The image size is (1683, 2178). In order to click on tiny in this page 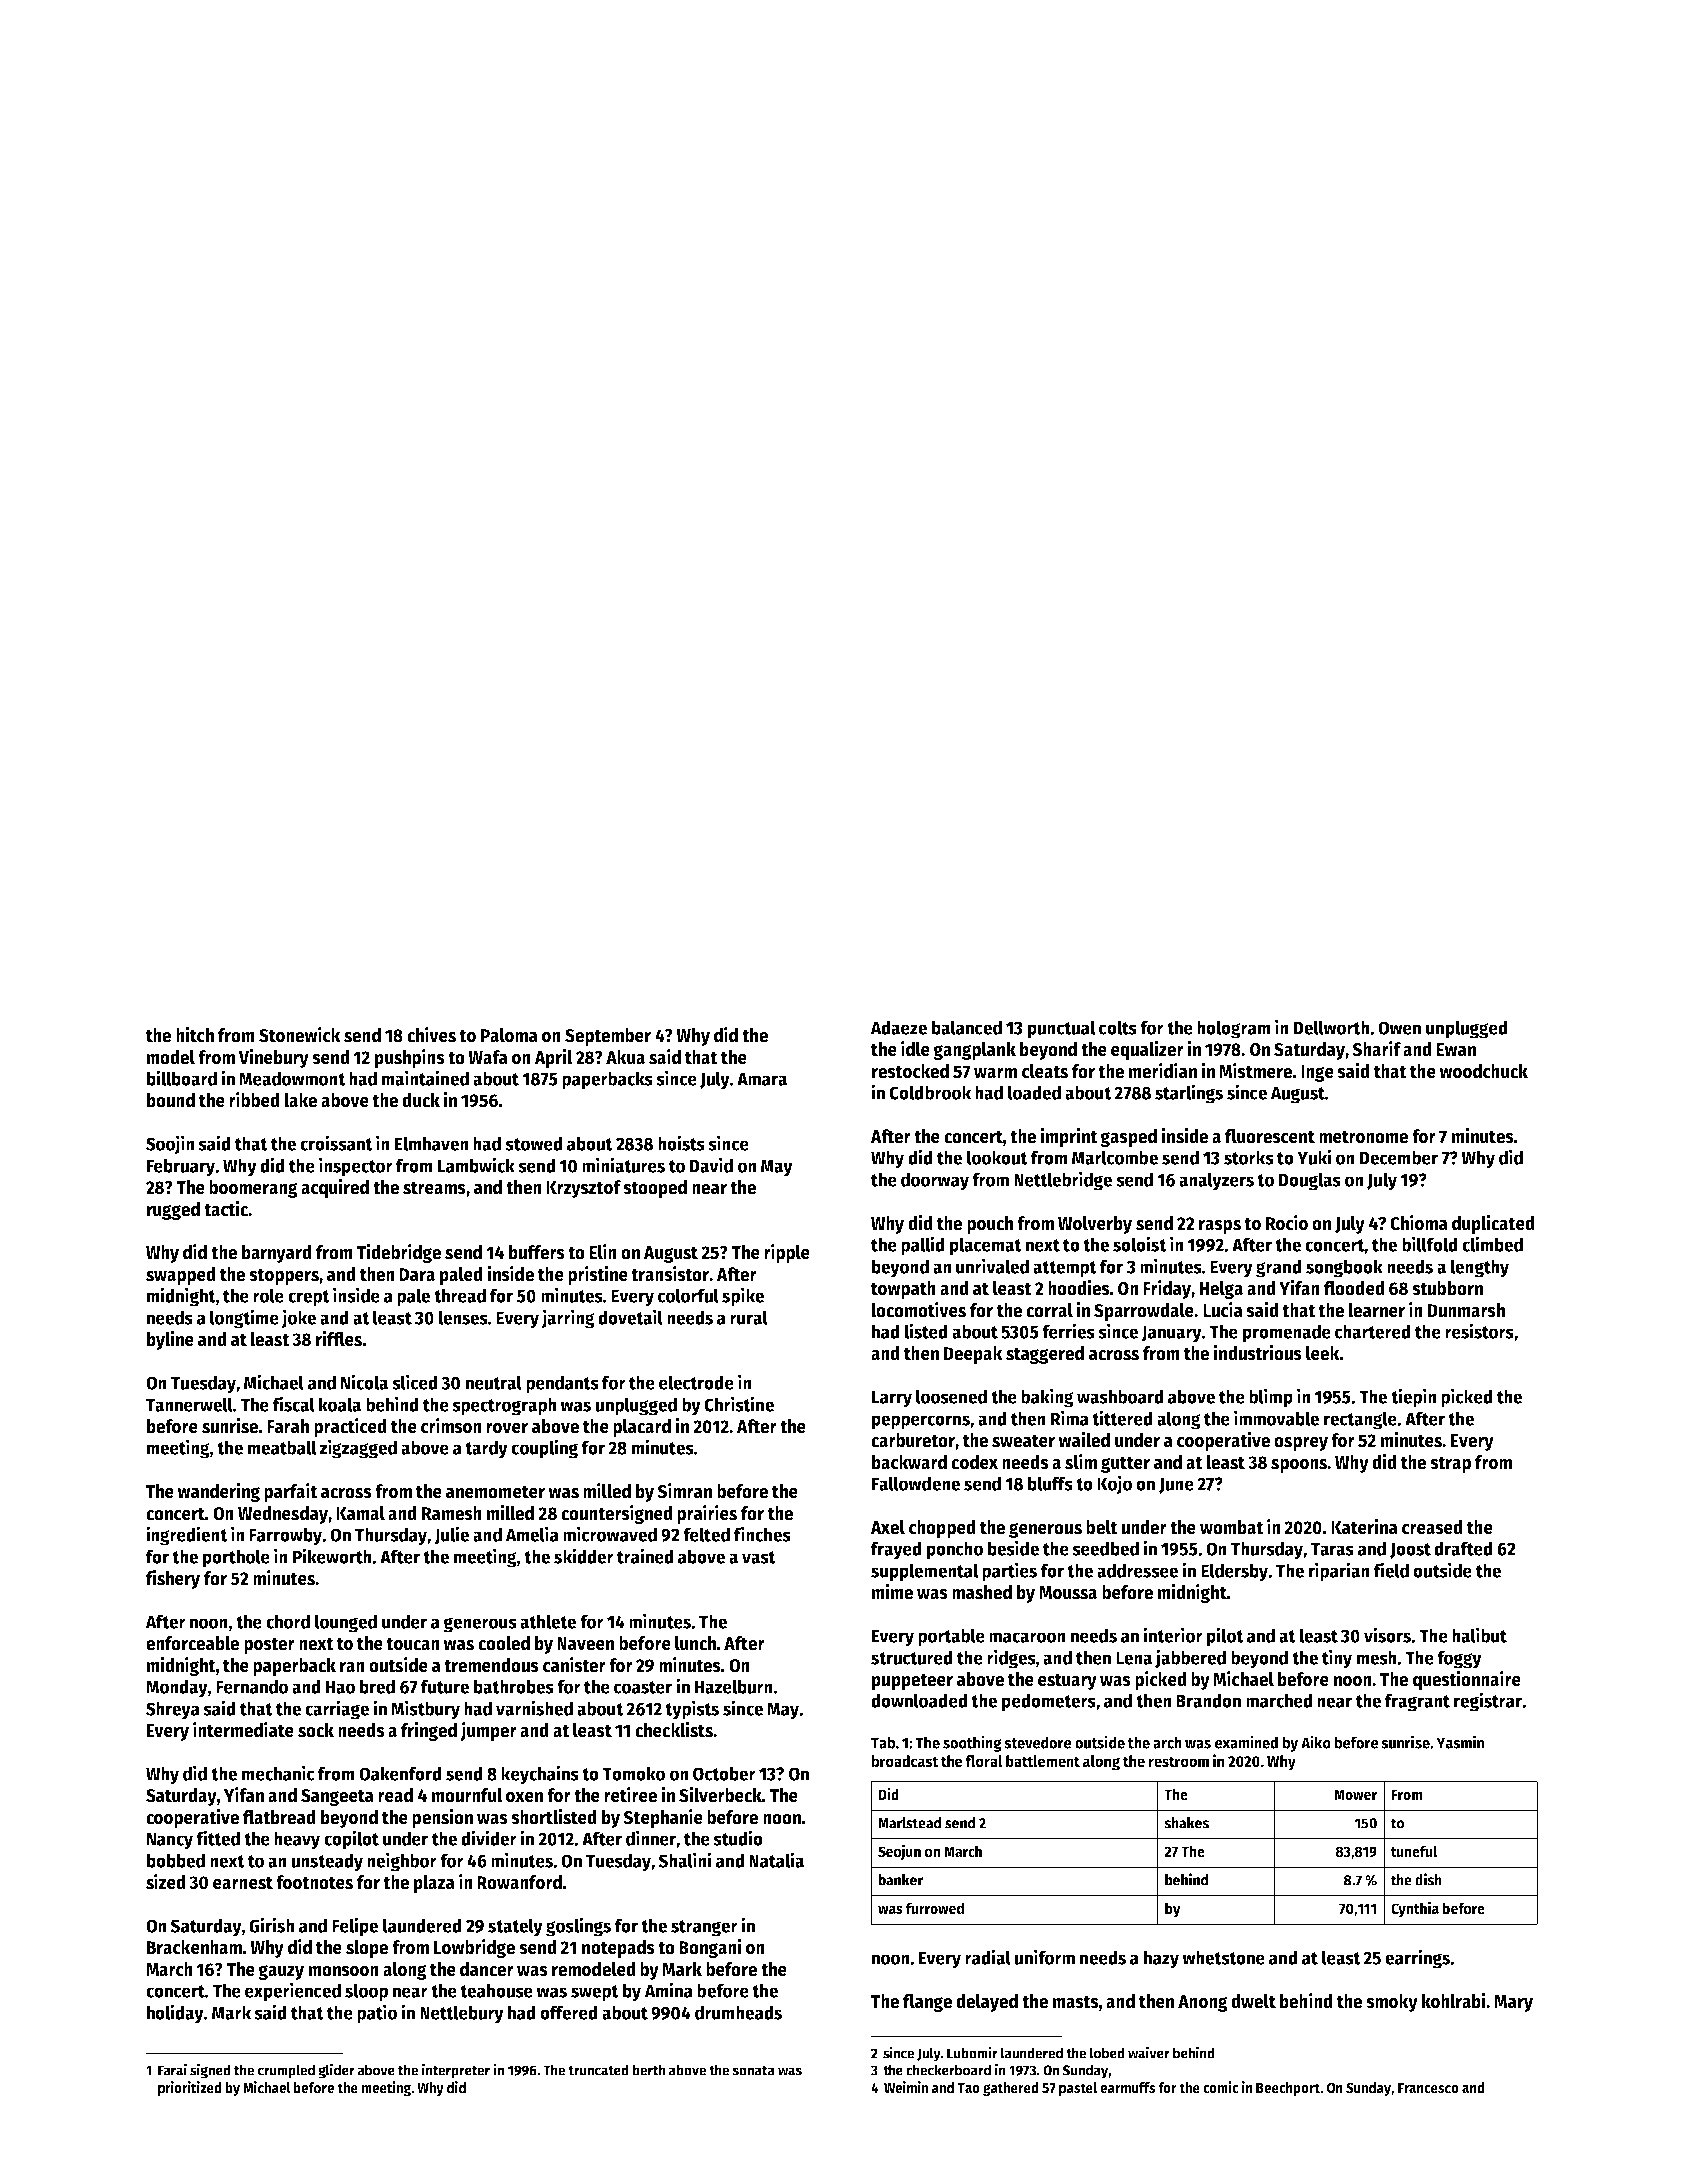, I will do `click(1337, 1659)`.
